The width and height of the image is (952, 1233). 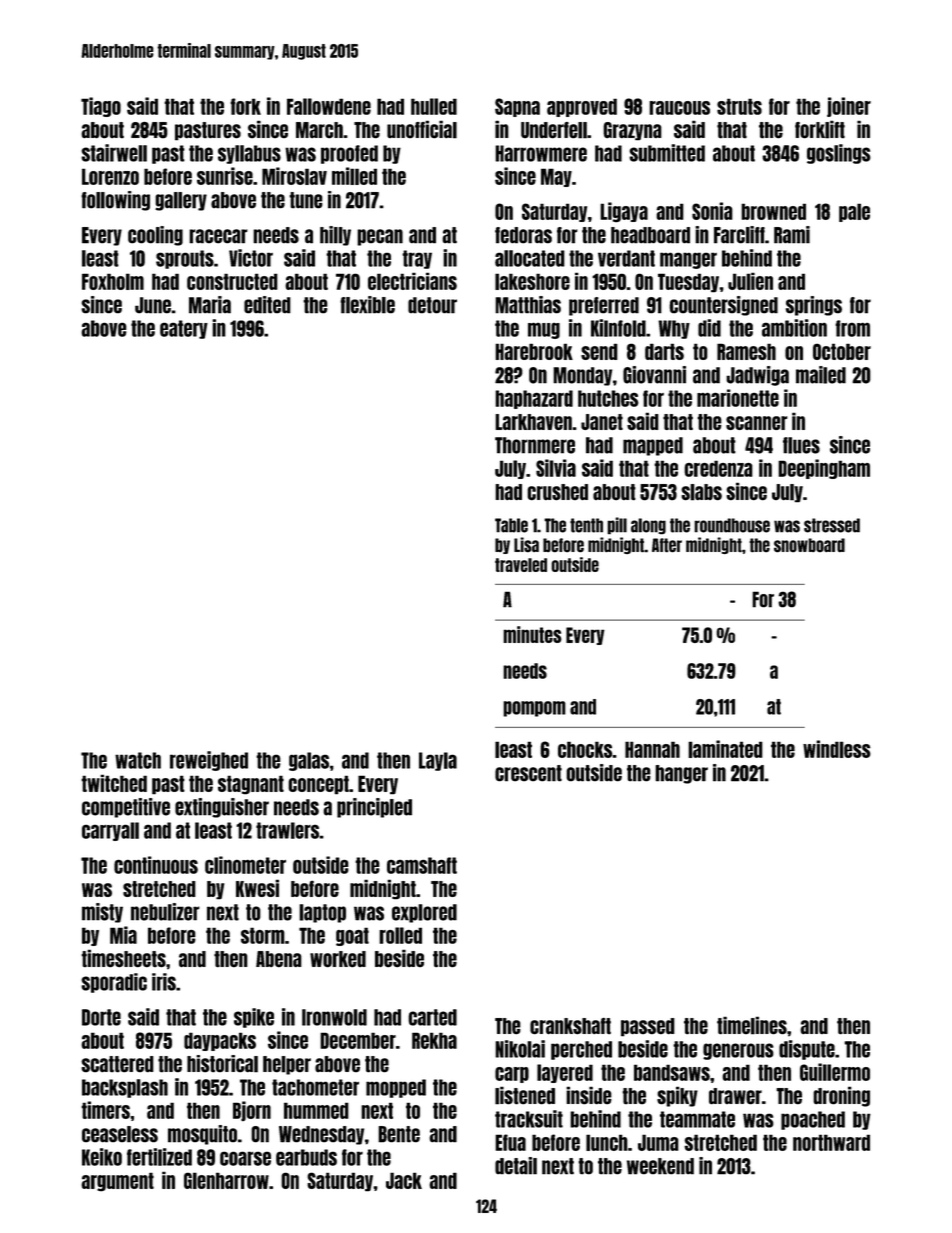 What do you see at coordinates (400, 935) in the image?
I see `rolled` at bounding box center [400, 935].
